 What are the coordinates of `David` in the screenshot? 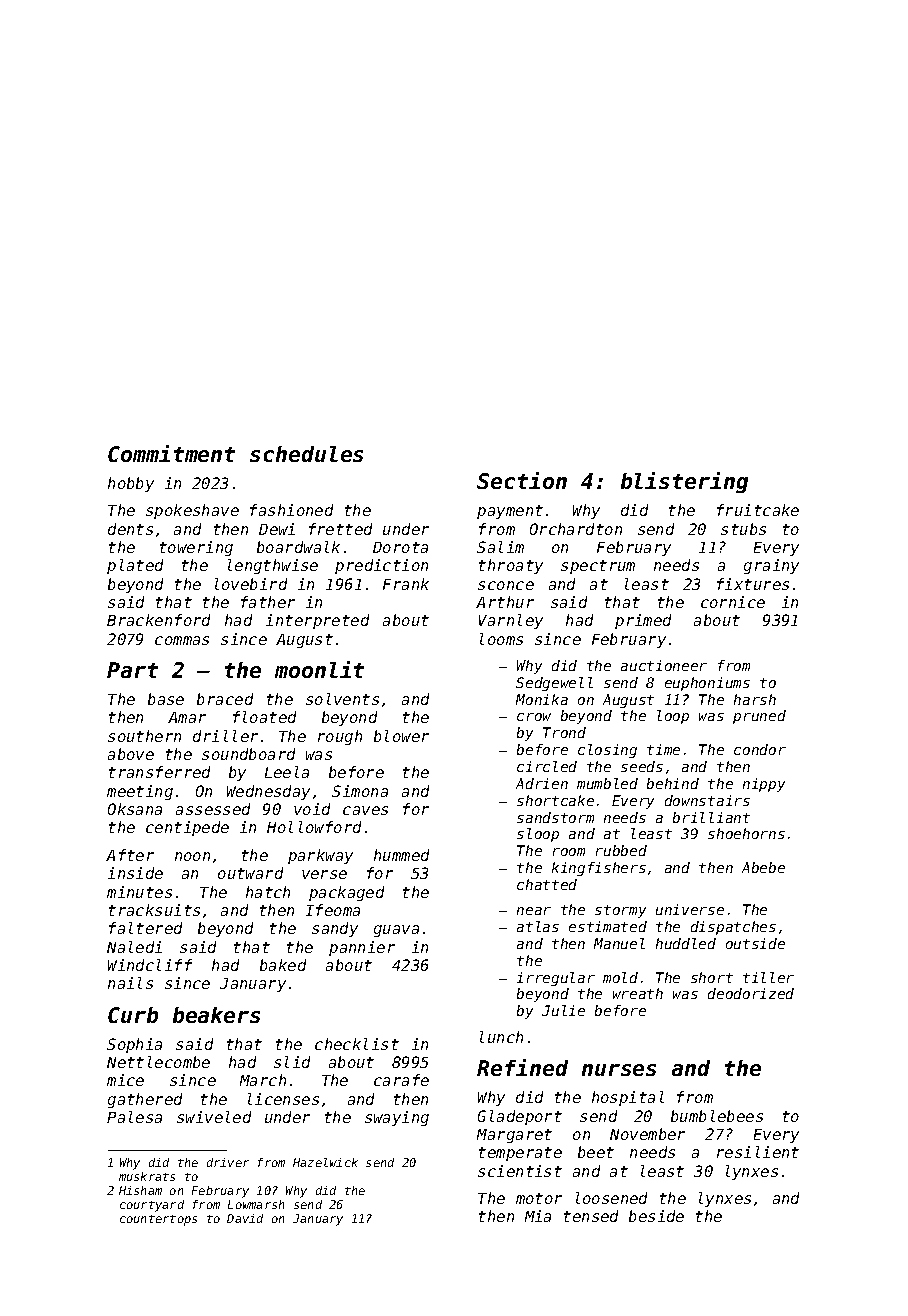 It's located at (245, 1218).
